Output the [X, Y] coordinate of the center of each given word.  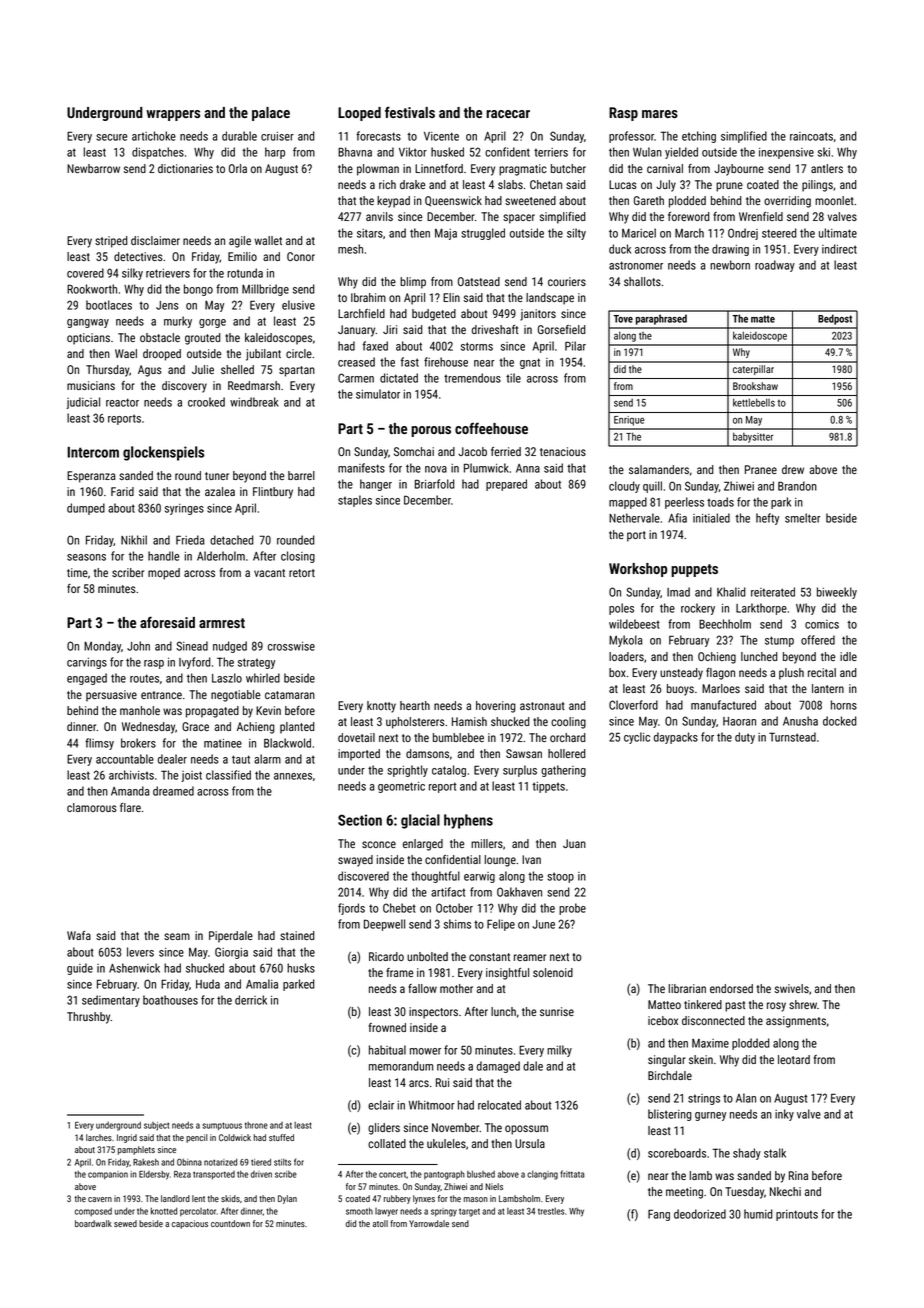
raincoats [811, 136]
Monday [102, 647]
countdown [230, 1223]
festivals [410, 112]
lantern [828, 688]
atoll [380, 1223]
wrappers [173, 115]
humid [758, 1214]
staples [355, 501]
